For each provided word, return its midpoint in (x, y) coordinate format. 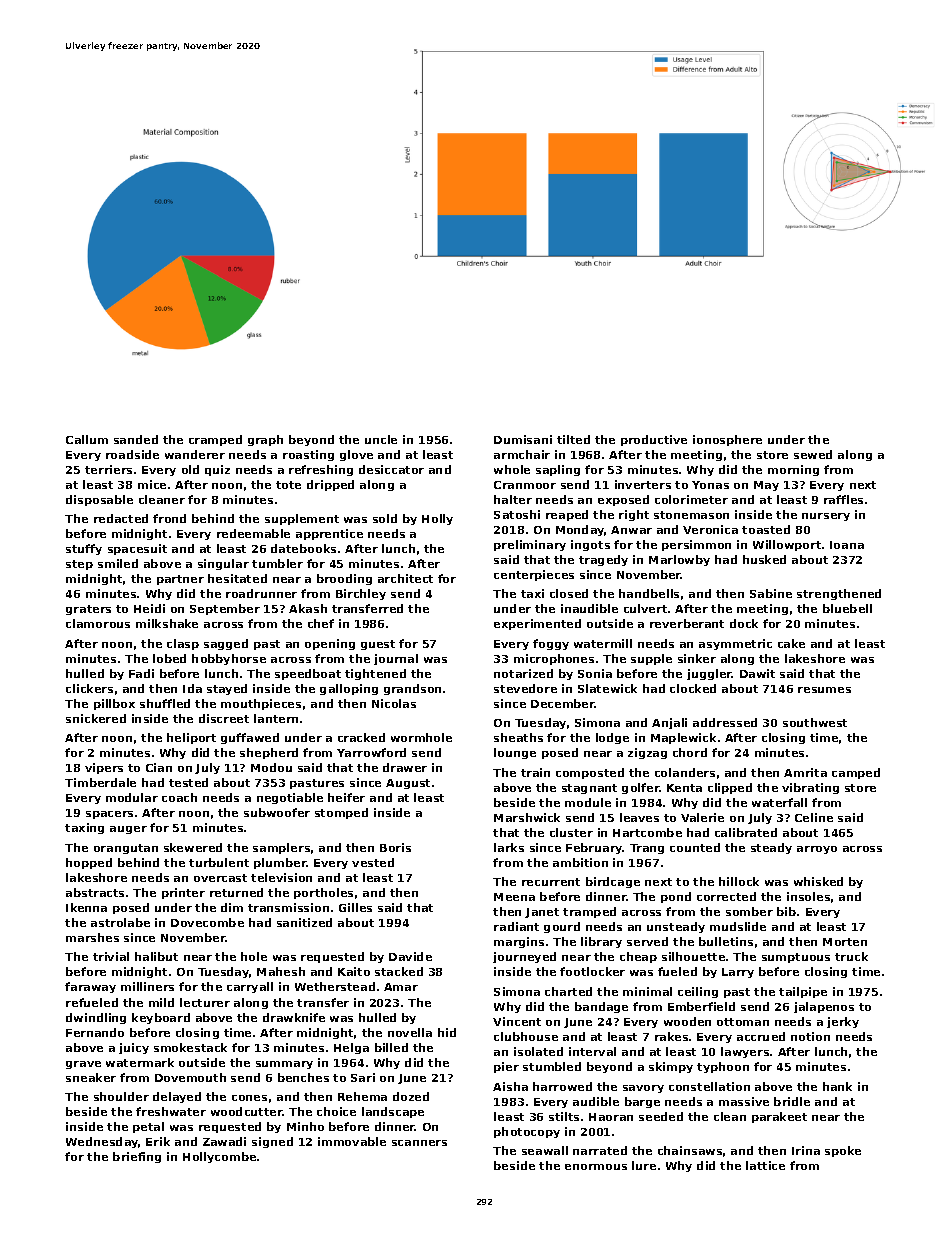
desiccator (391, 469)
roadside (132, 454)
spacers (109, 815)
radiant (516, 926)
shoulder (121, 1096)
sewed (813, 454)
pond (676, 897)
